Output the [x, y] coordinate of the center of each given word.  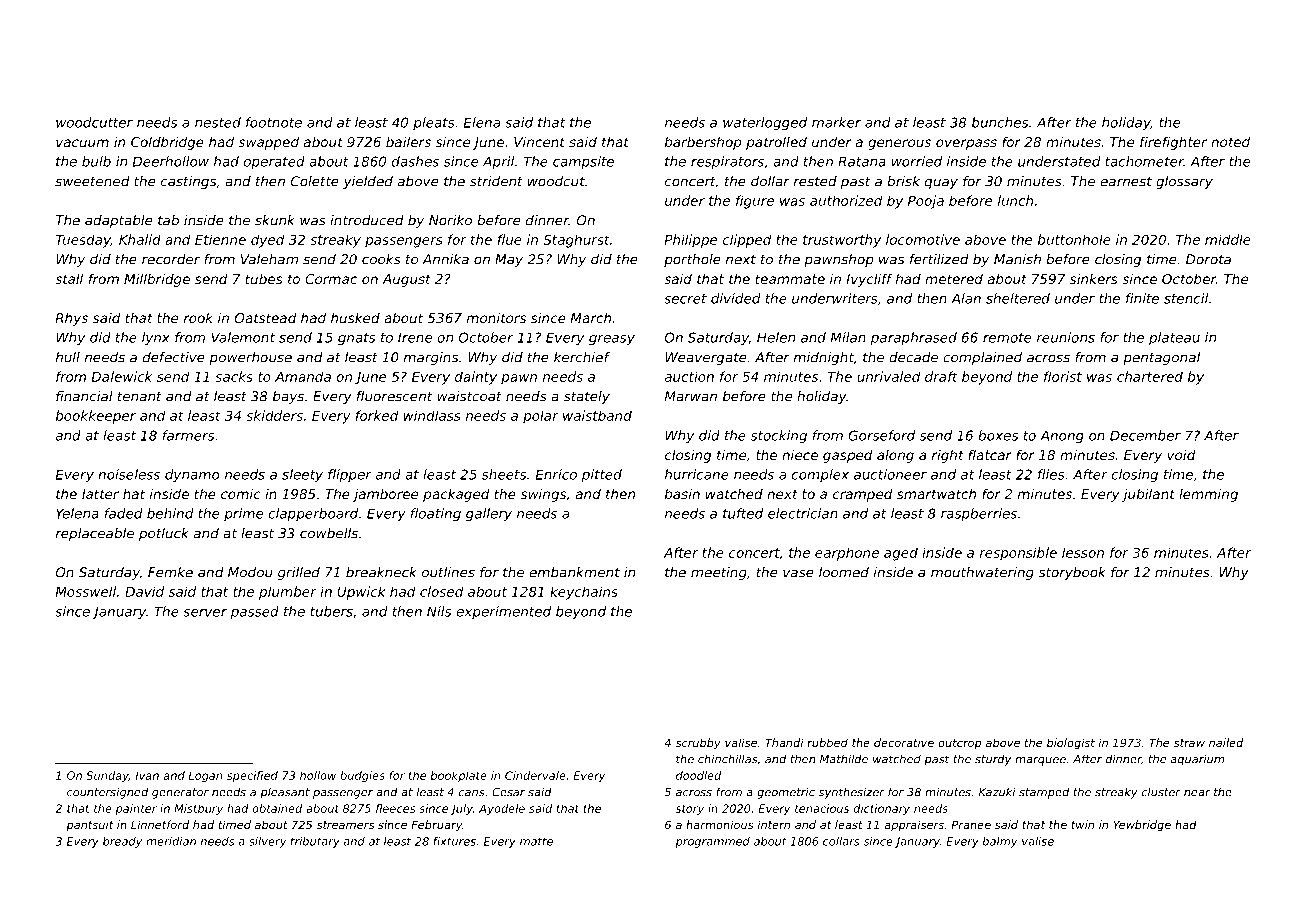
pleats [434, 123]
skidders [274, 415]
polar [541, 417]
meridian [171, 841]
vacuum [82, 143]
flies [1051, 474]
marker [836, 122]
